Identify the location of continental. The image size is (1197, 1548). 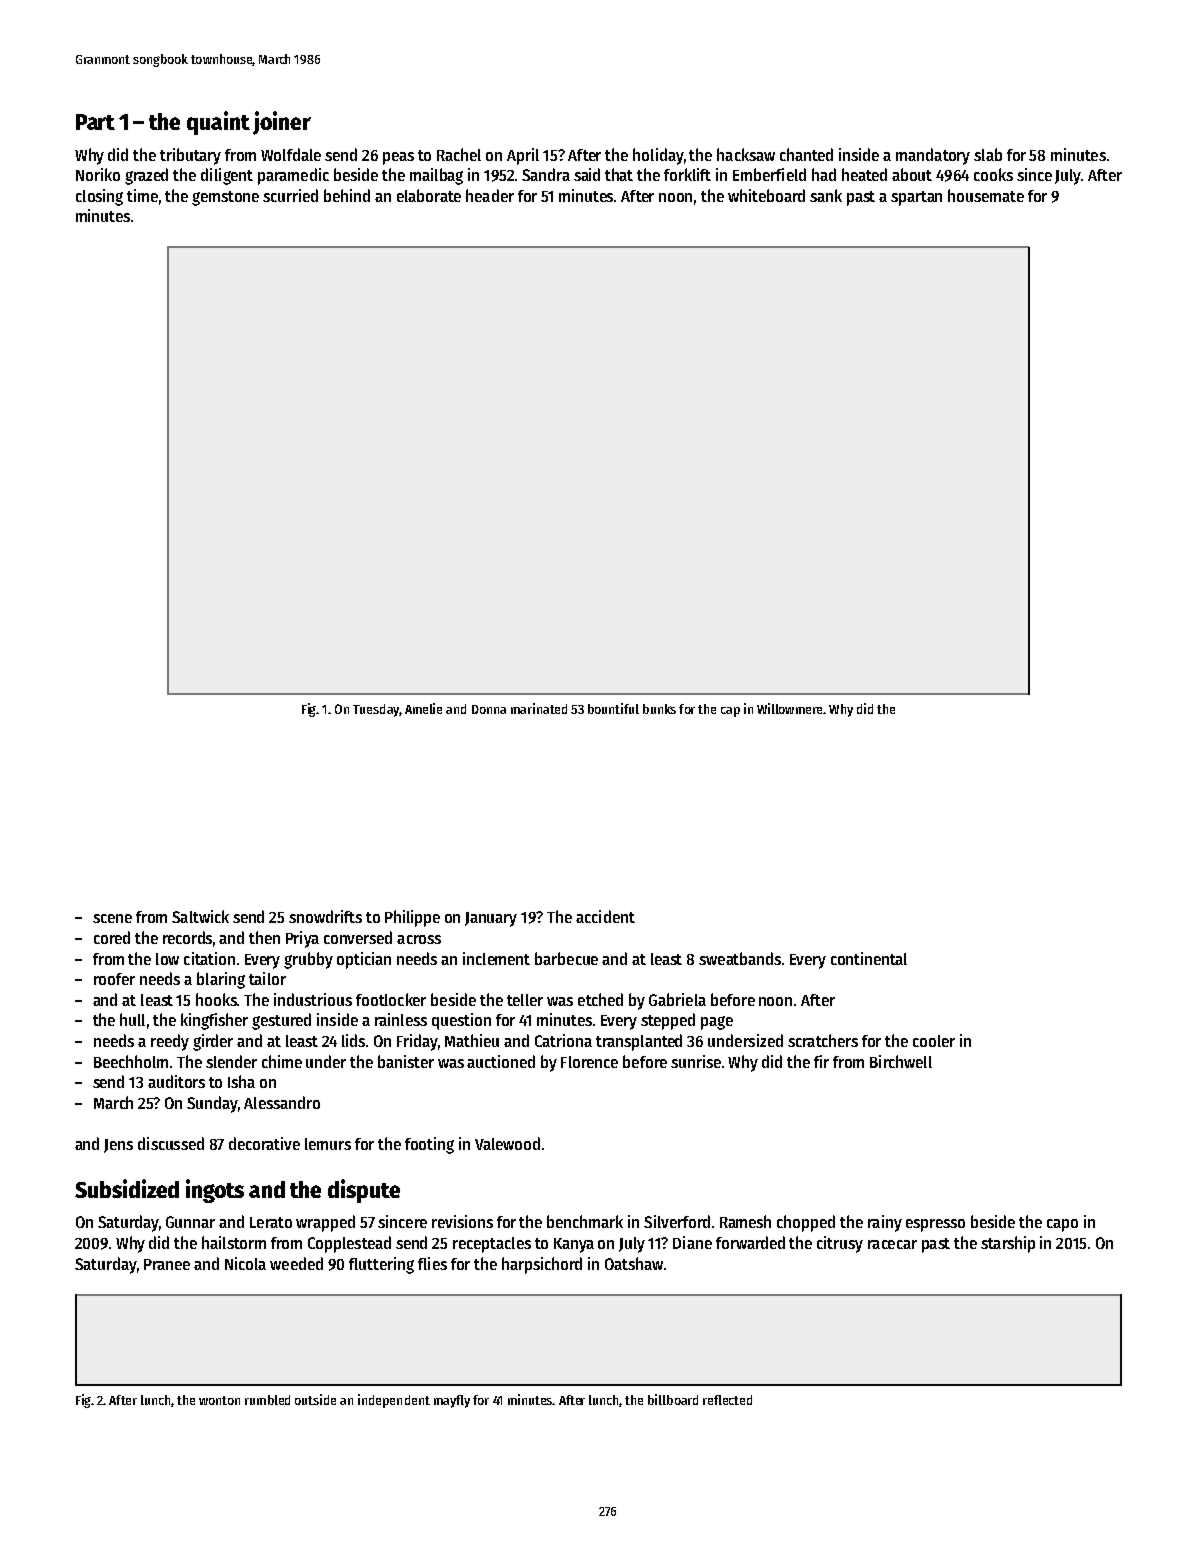
(869, 958).
